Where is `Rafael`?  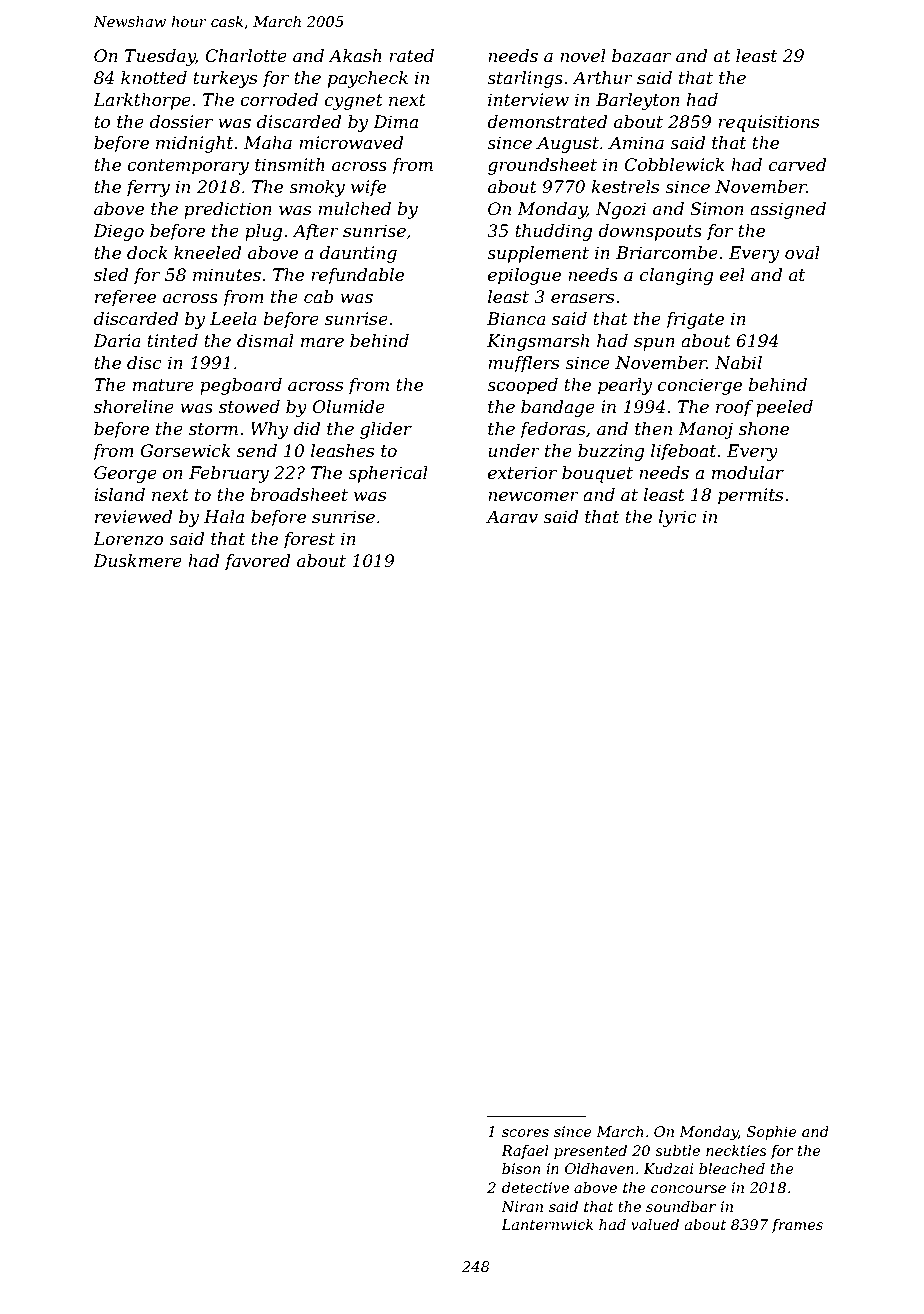
Rafael is located at coordinates (525, 1152).
